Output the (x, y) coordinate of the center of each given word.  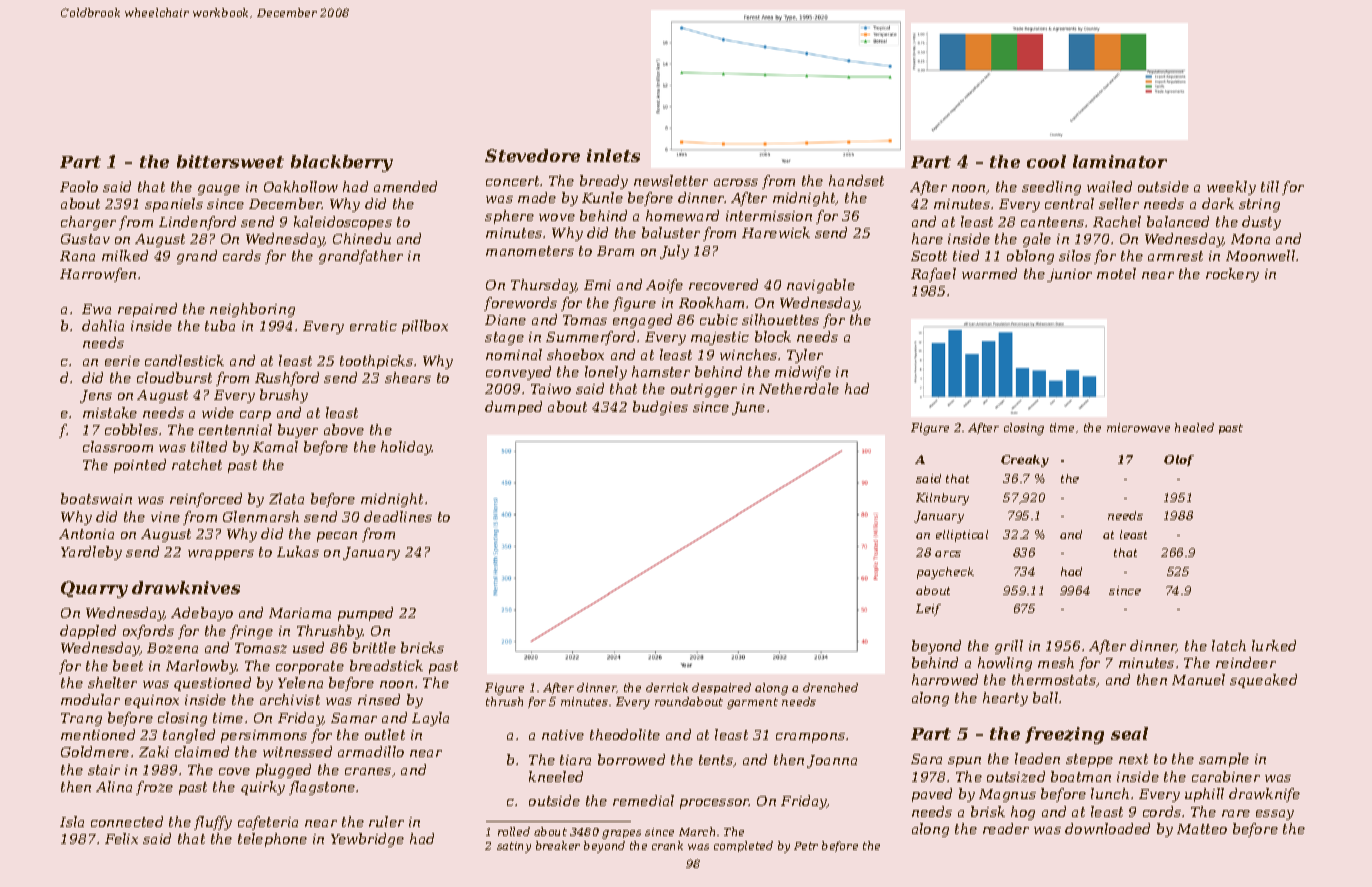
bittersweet (230, 161)
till (1270, 186)
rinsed (379, 699)
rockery (1232, 275)
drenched (830, 687)
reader (1006, 828)
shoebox (575, 354)
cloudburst (174, 377)
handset (856, 180)
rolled (514, 831)
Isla (72, 821)
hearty (1005, 699)
